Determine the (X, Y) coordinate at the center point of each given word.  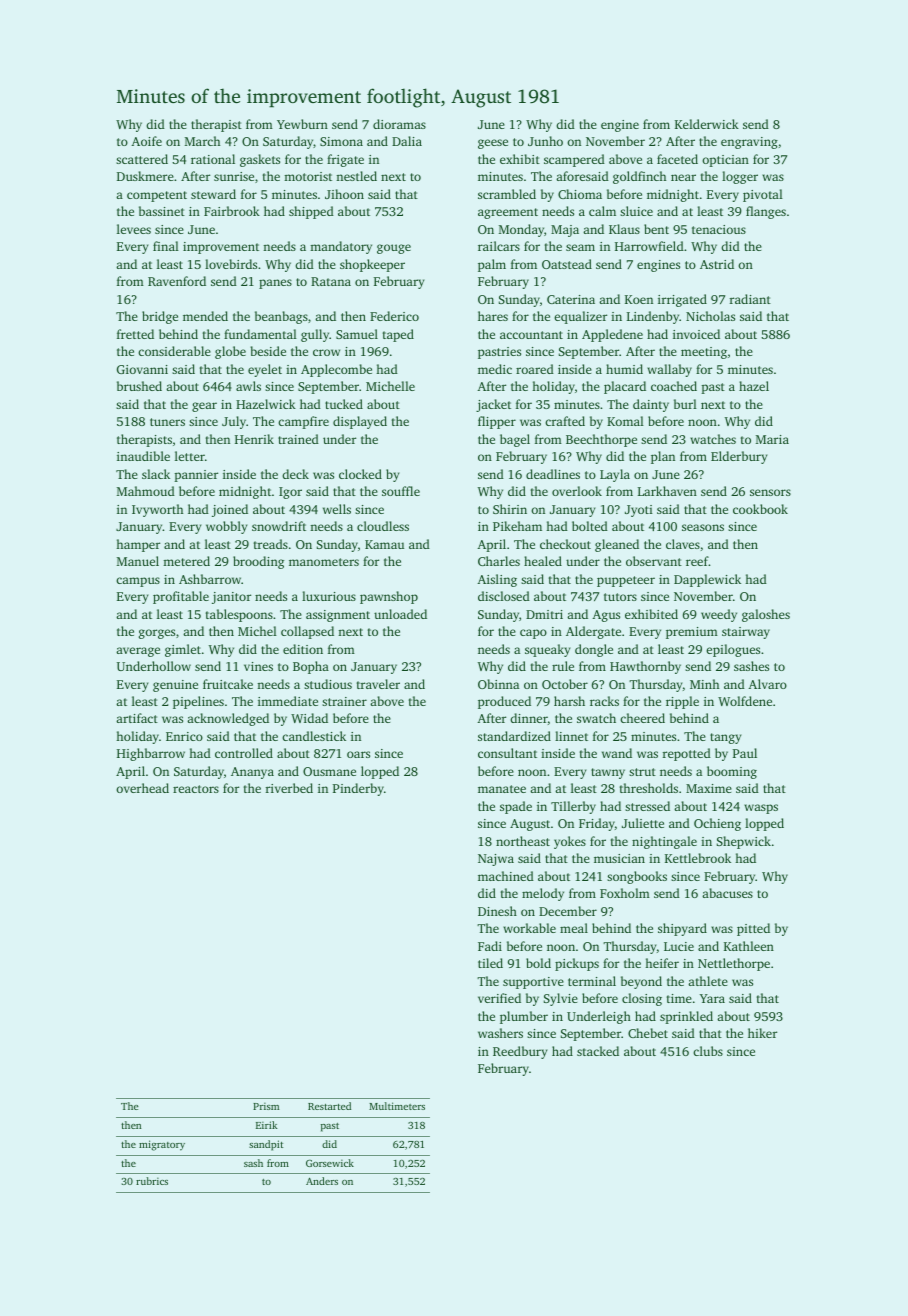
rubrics (152, 1181)
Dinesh (497, 911)
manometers (324, 562)
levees (134, 229)
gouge (394, 249)
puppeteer (626, 581)
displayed (360, 422)
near (683, 177)
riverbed (289, 788)
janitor (231, 598)
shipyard (682, 929)
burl (685, 404)
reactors (196, 789)
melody (543, 894)
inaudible (143, 456)
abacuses (727, 893)
